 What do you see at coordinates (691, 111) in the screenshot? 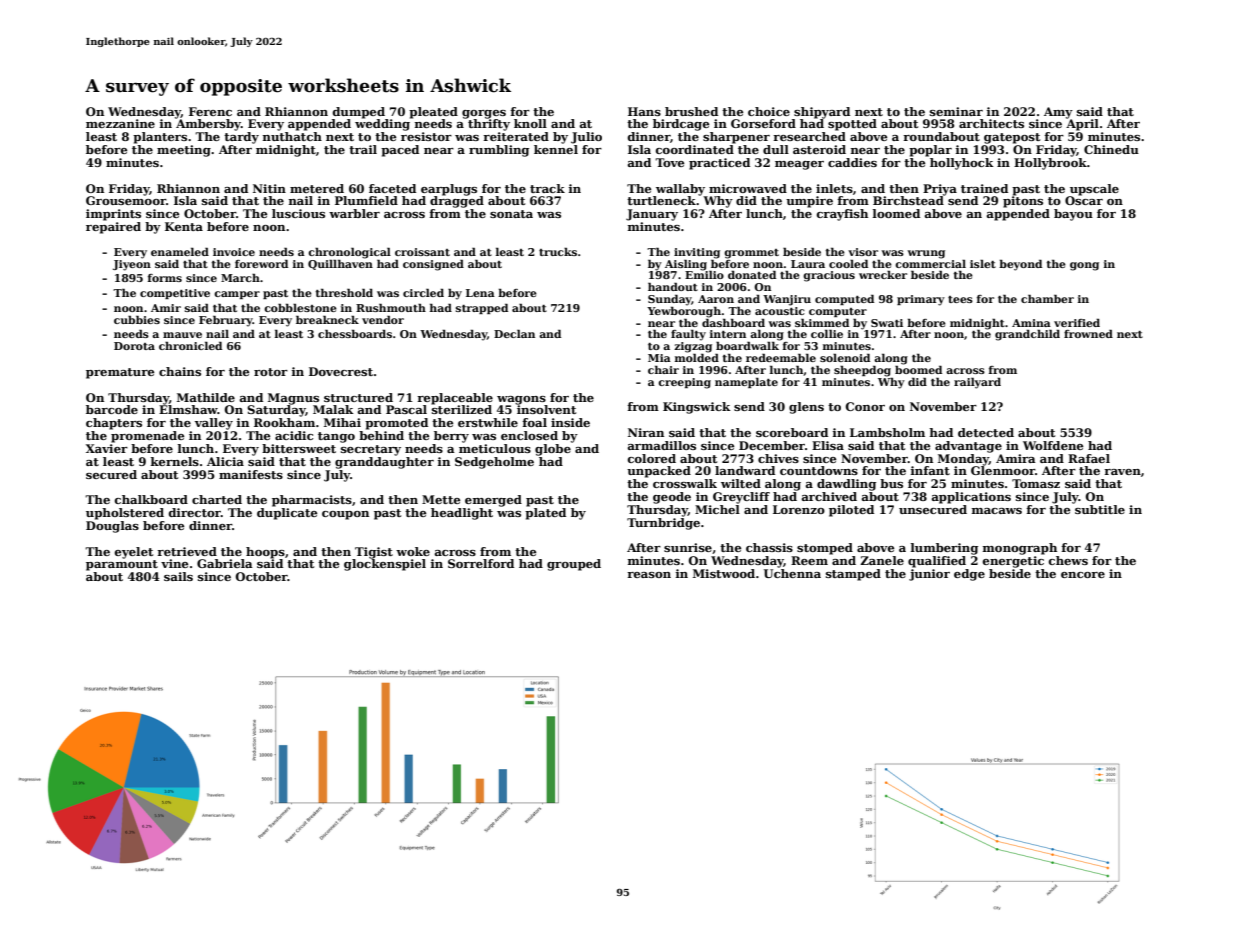
I see `brushed` at bounding box center [691, 111].
